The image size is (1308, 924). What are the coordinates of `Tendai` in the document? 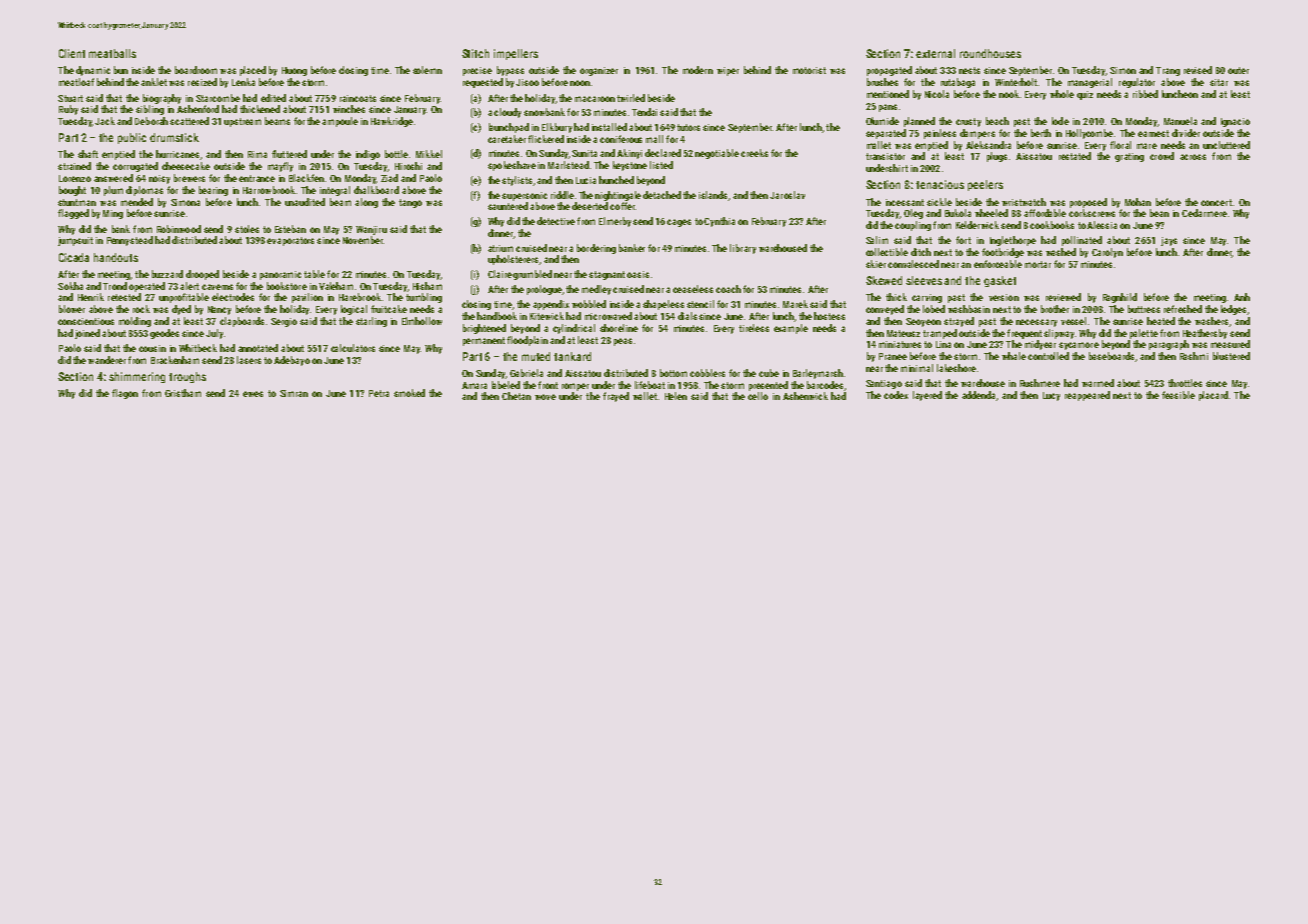 It's located at (644, 112).
